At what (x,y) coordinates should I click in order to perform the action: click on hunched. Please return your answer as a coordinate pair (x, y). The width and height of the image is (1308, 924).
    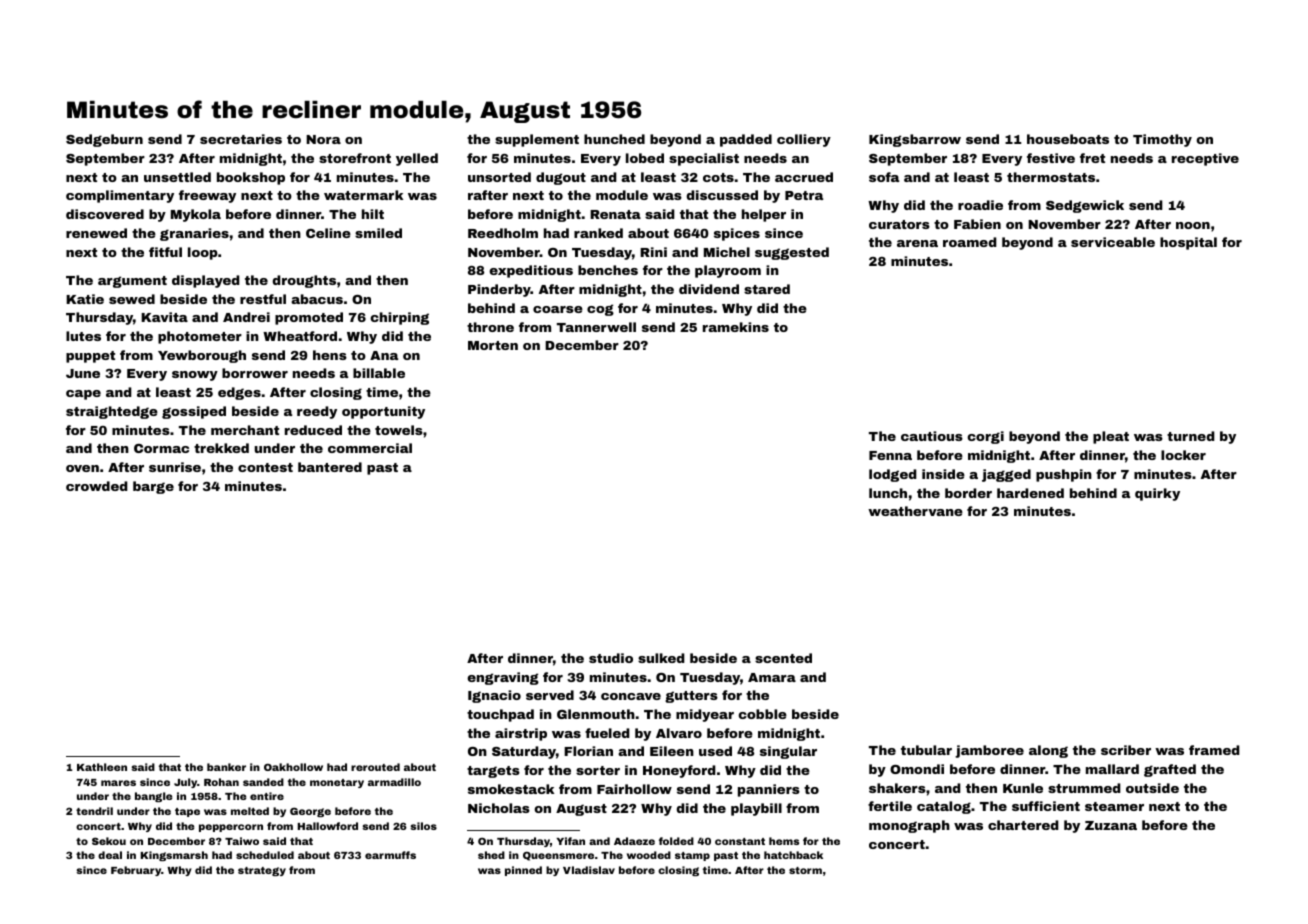
    Looking at the image, I should click on (614, 139).
